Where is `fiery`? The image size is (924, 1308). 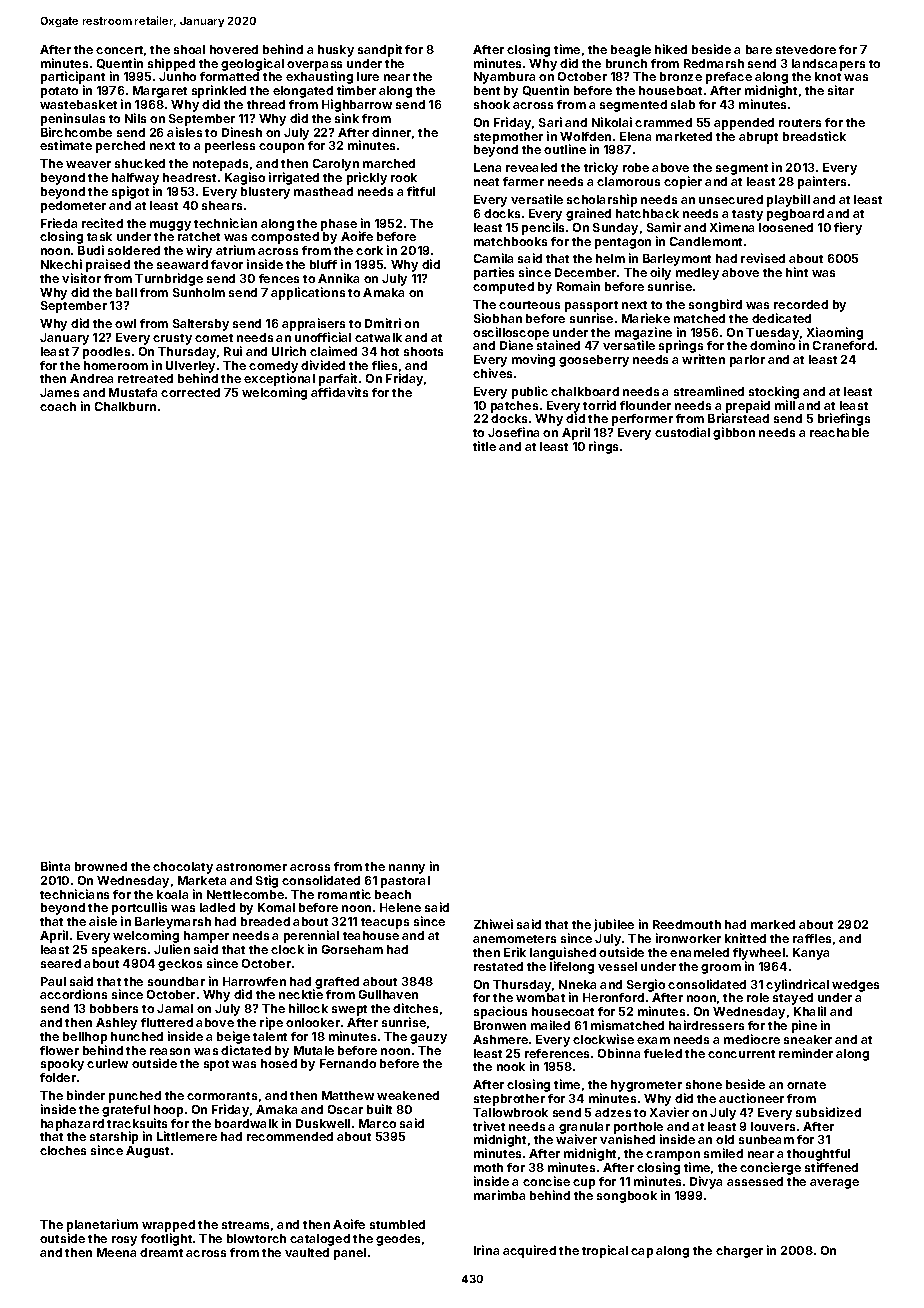 fiery is located at coordinates (848, 228).
